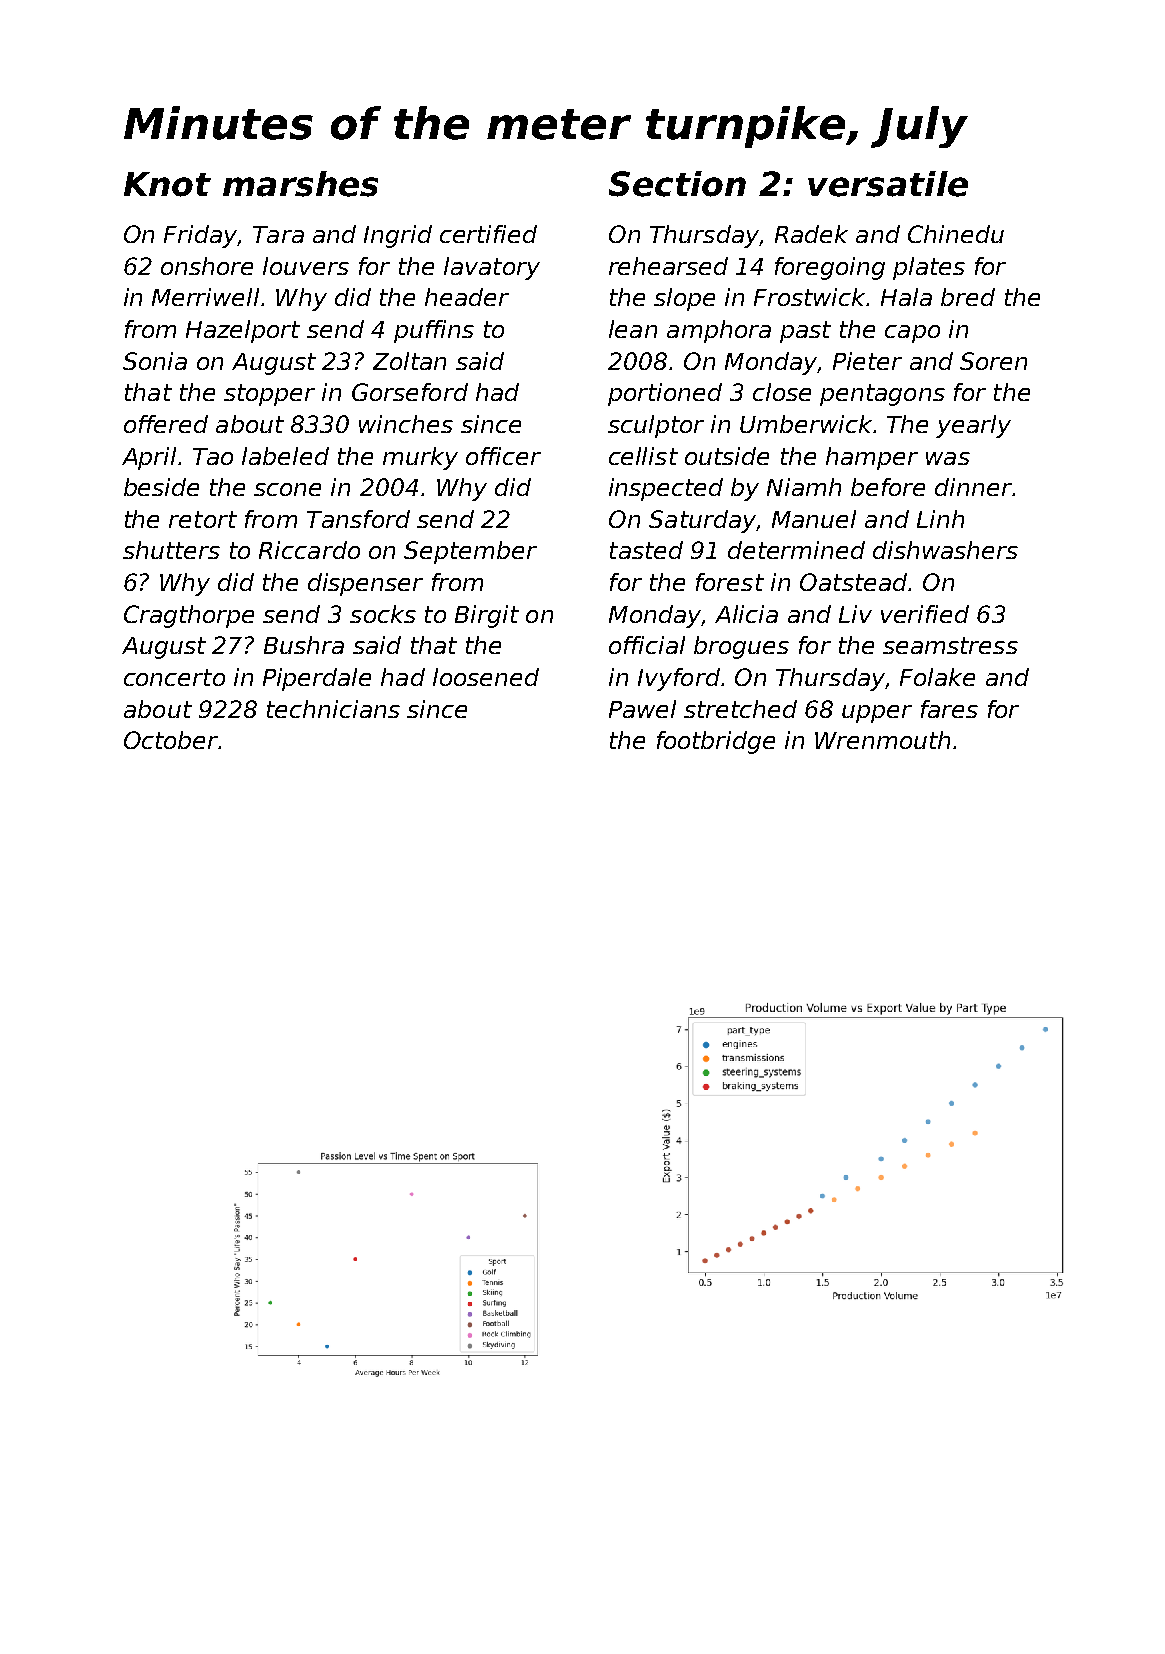 The height and width of the screenshot is (1654, 1165). Describe the element at coordinates (167, 184) in the screenshot. I see `Knot` at that location.
